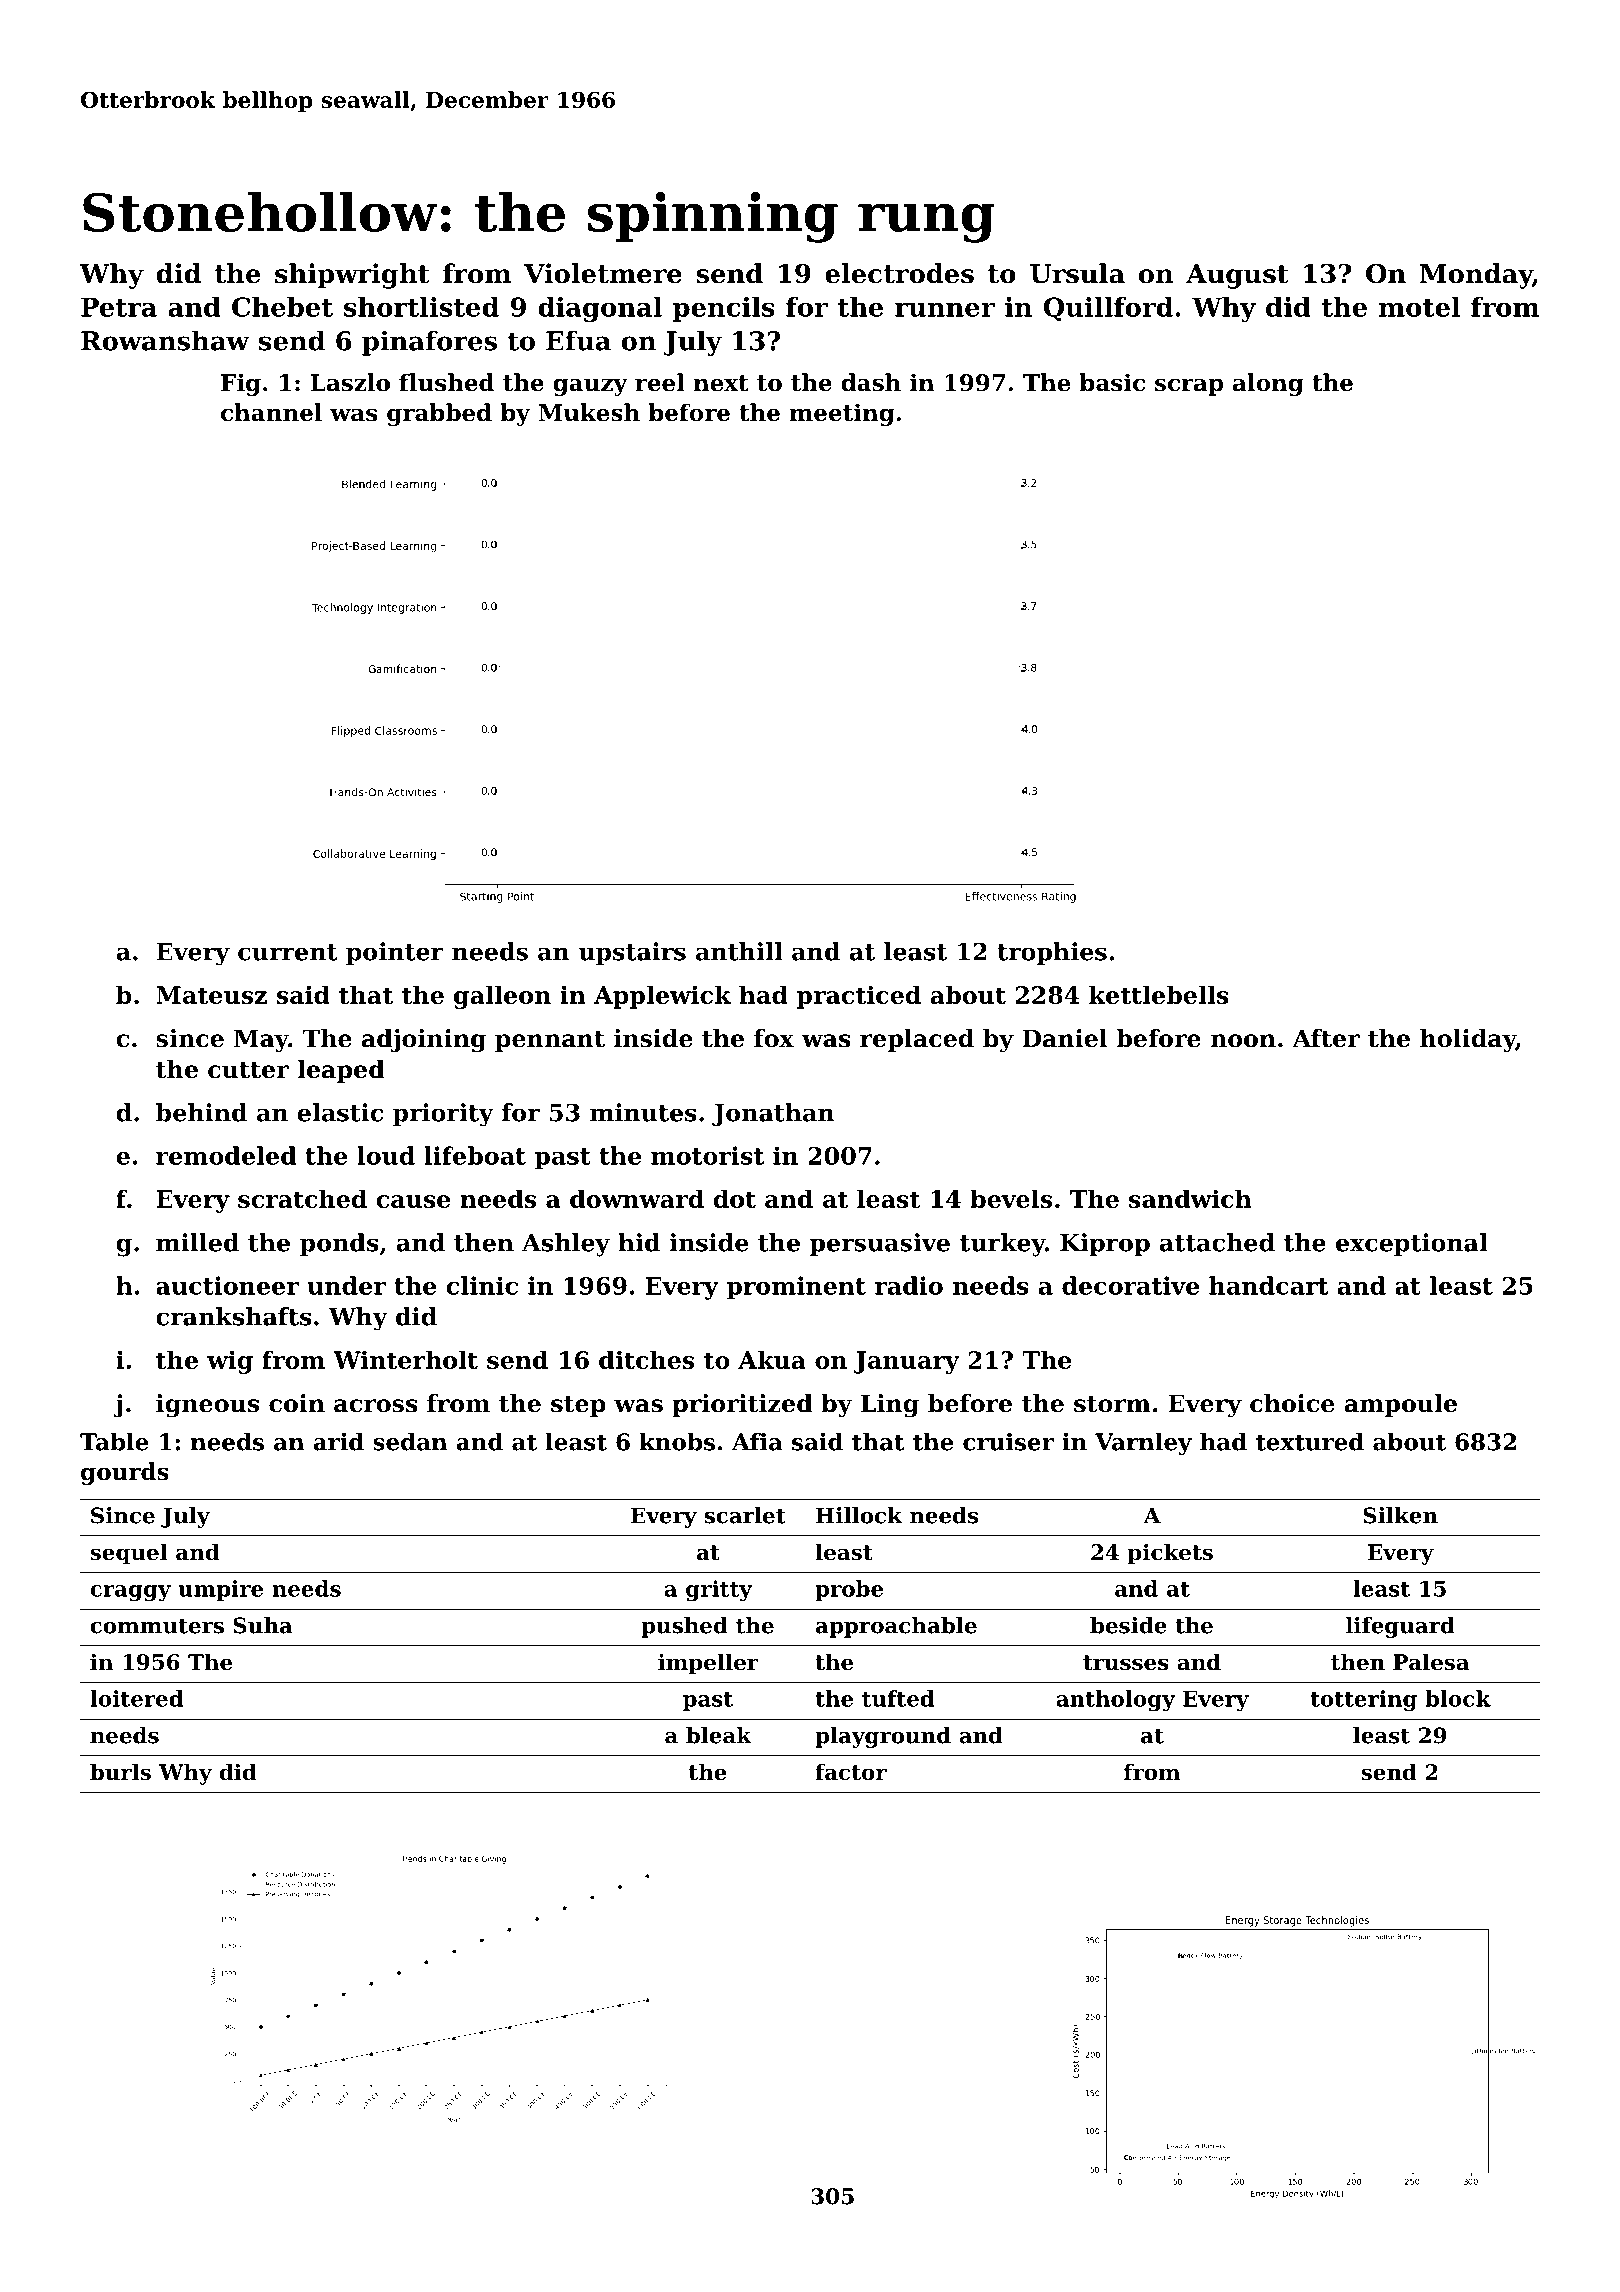 This screenshot has width=1620, height=2292. I want to click on playground, so click(883, 1737).
